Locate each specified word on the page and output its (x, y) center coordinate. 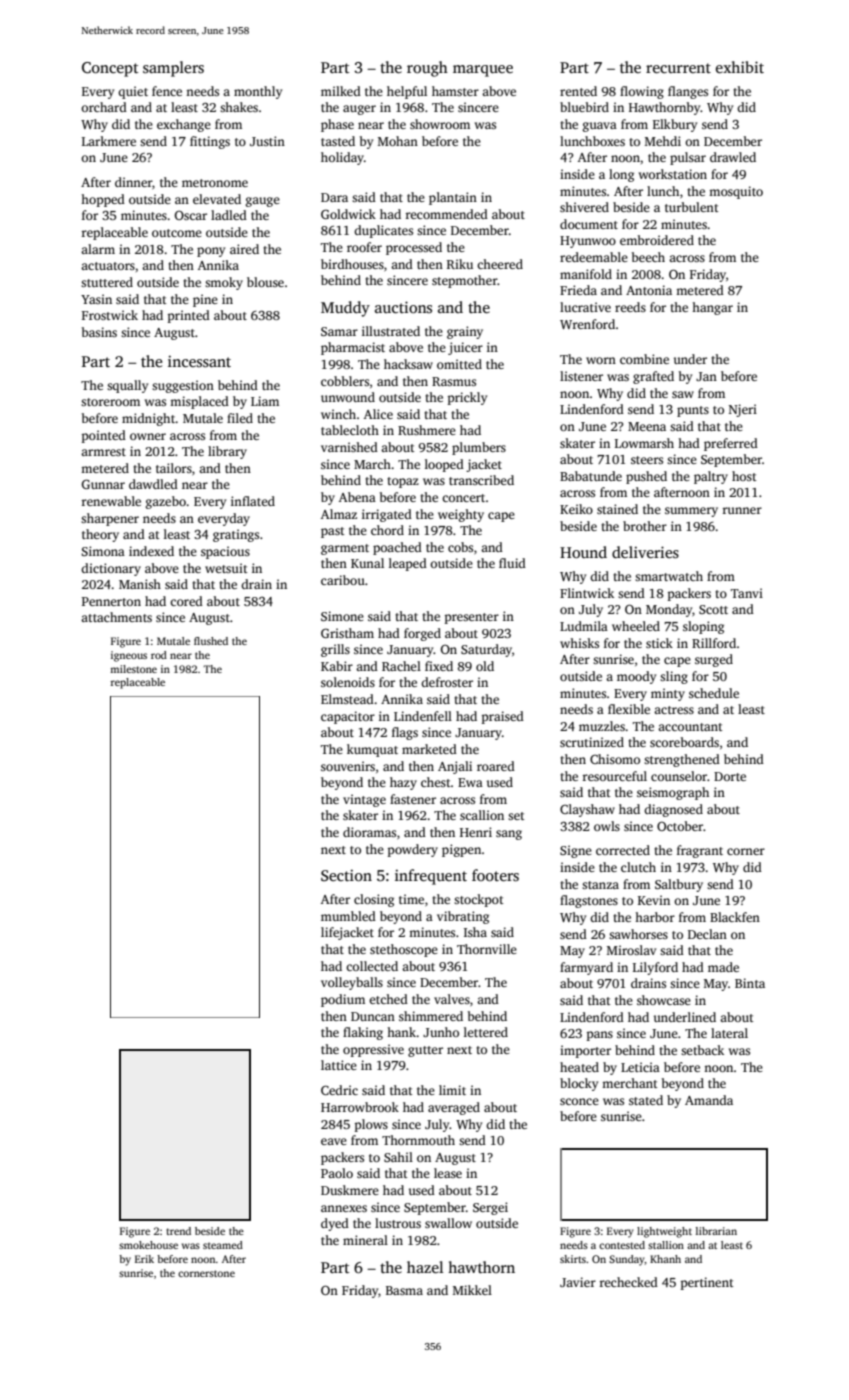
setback (702, 1050)
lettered (486, 1032)
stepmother (464, 281)
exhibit (740, 67)
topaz (403, 482)
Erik (144, 1259)
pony (211, 252)
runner (742, 510)
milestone (133, 669)
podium (343, 1000)
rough (427, 69)
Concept (110, 69)
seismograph (673, 793)
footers (495, 875)
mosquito (736, 192)
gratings (236, 535)
